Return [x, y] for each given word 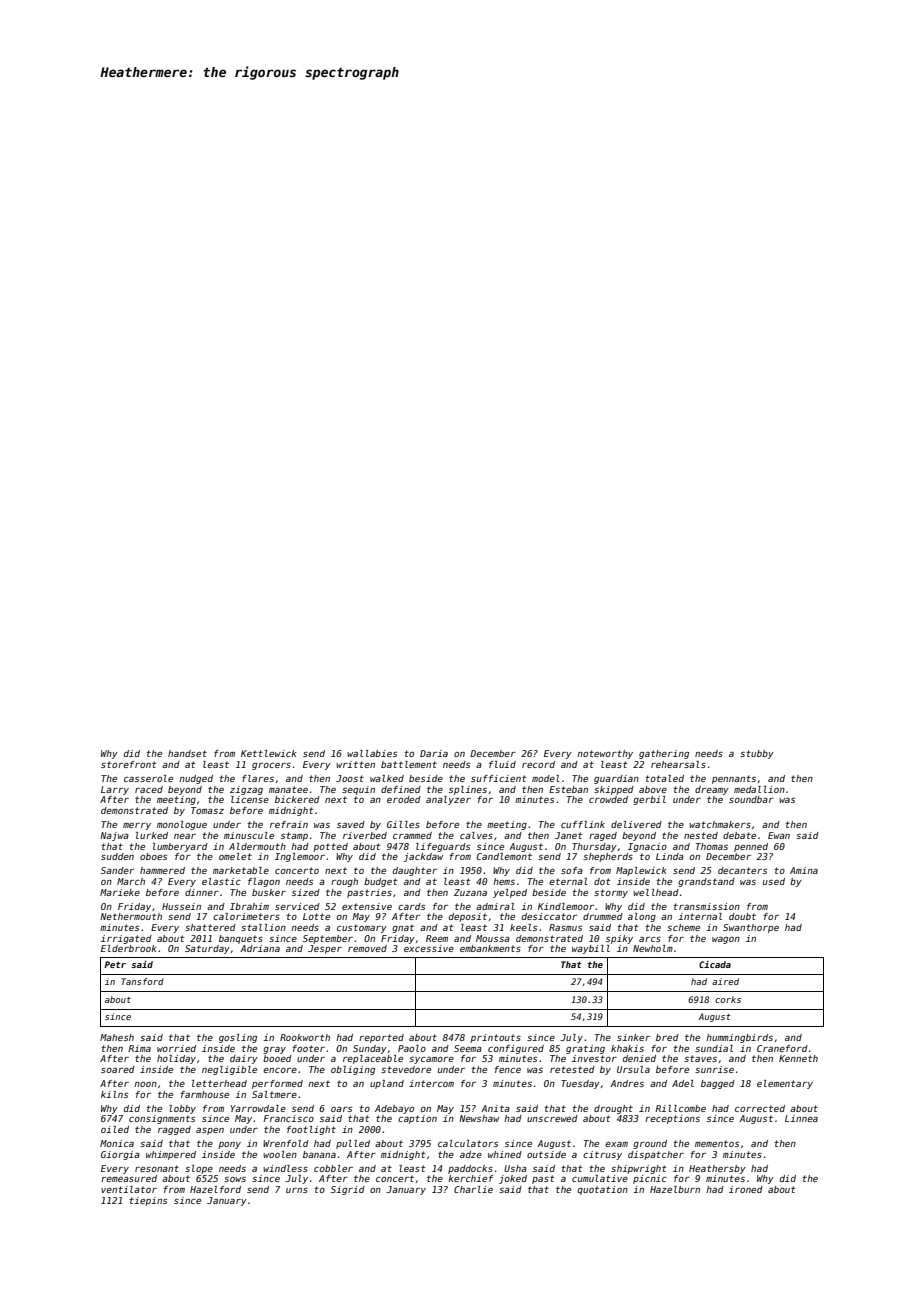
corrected [760, 1108]
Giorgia [120, 1155]
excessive [429, 948]
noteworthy [605, 754]
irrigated [126, 939]
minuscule [249, 835]
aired [725, 981]
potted [330, 847]
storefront [129, 764]
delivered [636, 824]
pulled [353, 1144]
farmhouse [204, 1094]
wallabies [372, 753]
